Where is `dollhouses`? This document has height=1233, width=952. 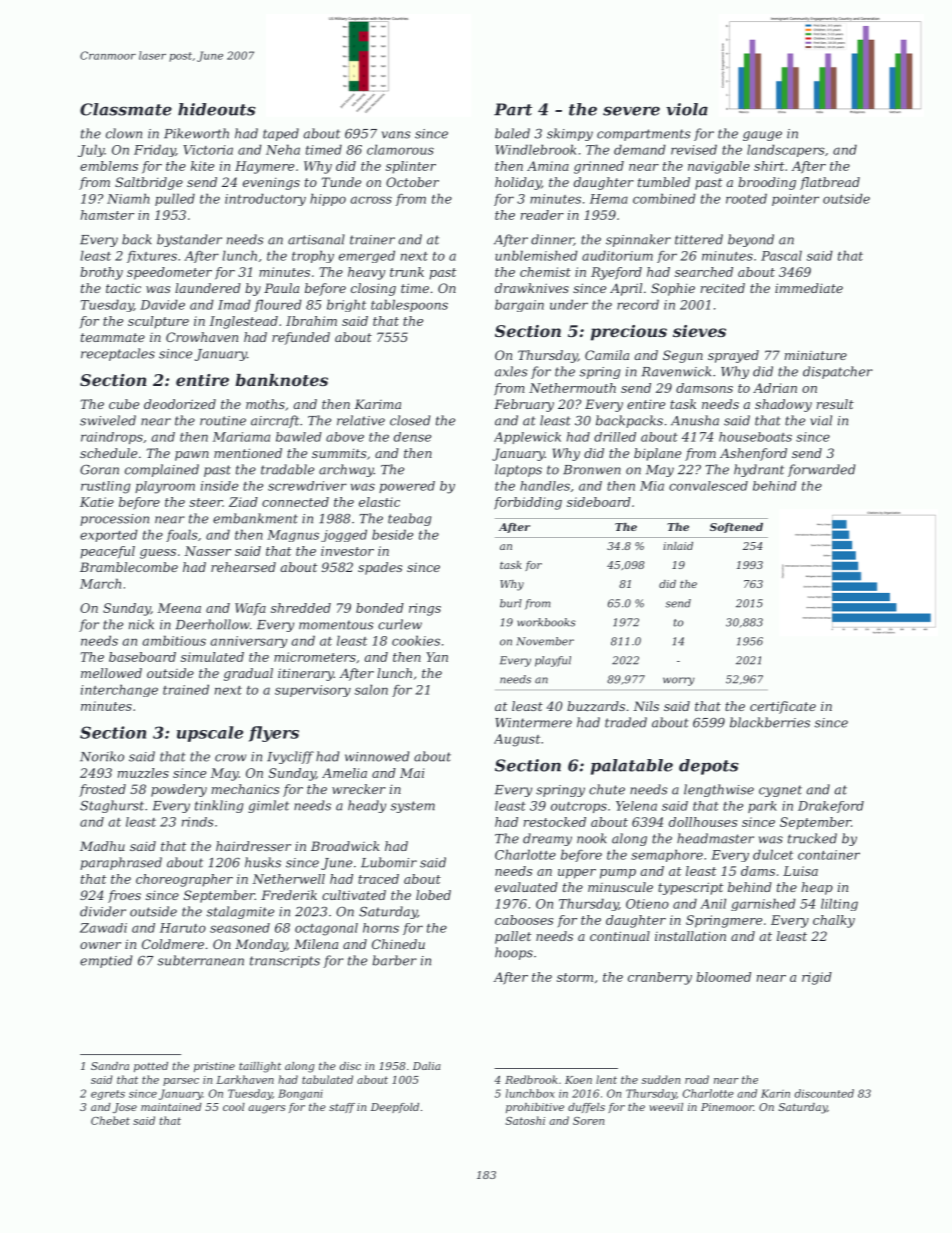
dollhouses is located at coordinates (703, 822).
